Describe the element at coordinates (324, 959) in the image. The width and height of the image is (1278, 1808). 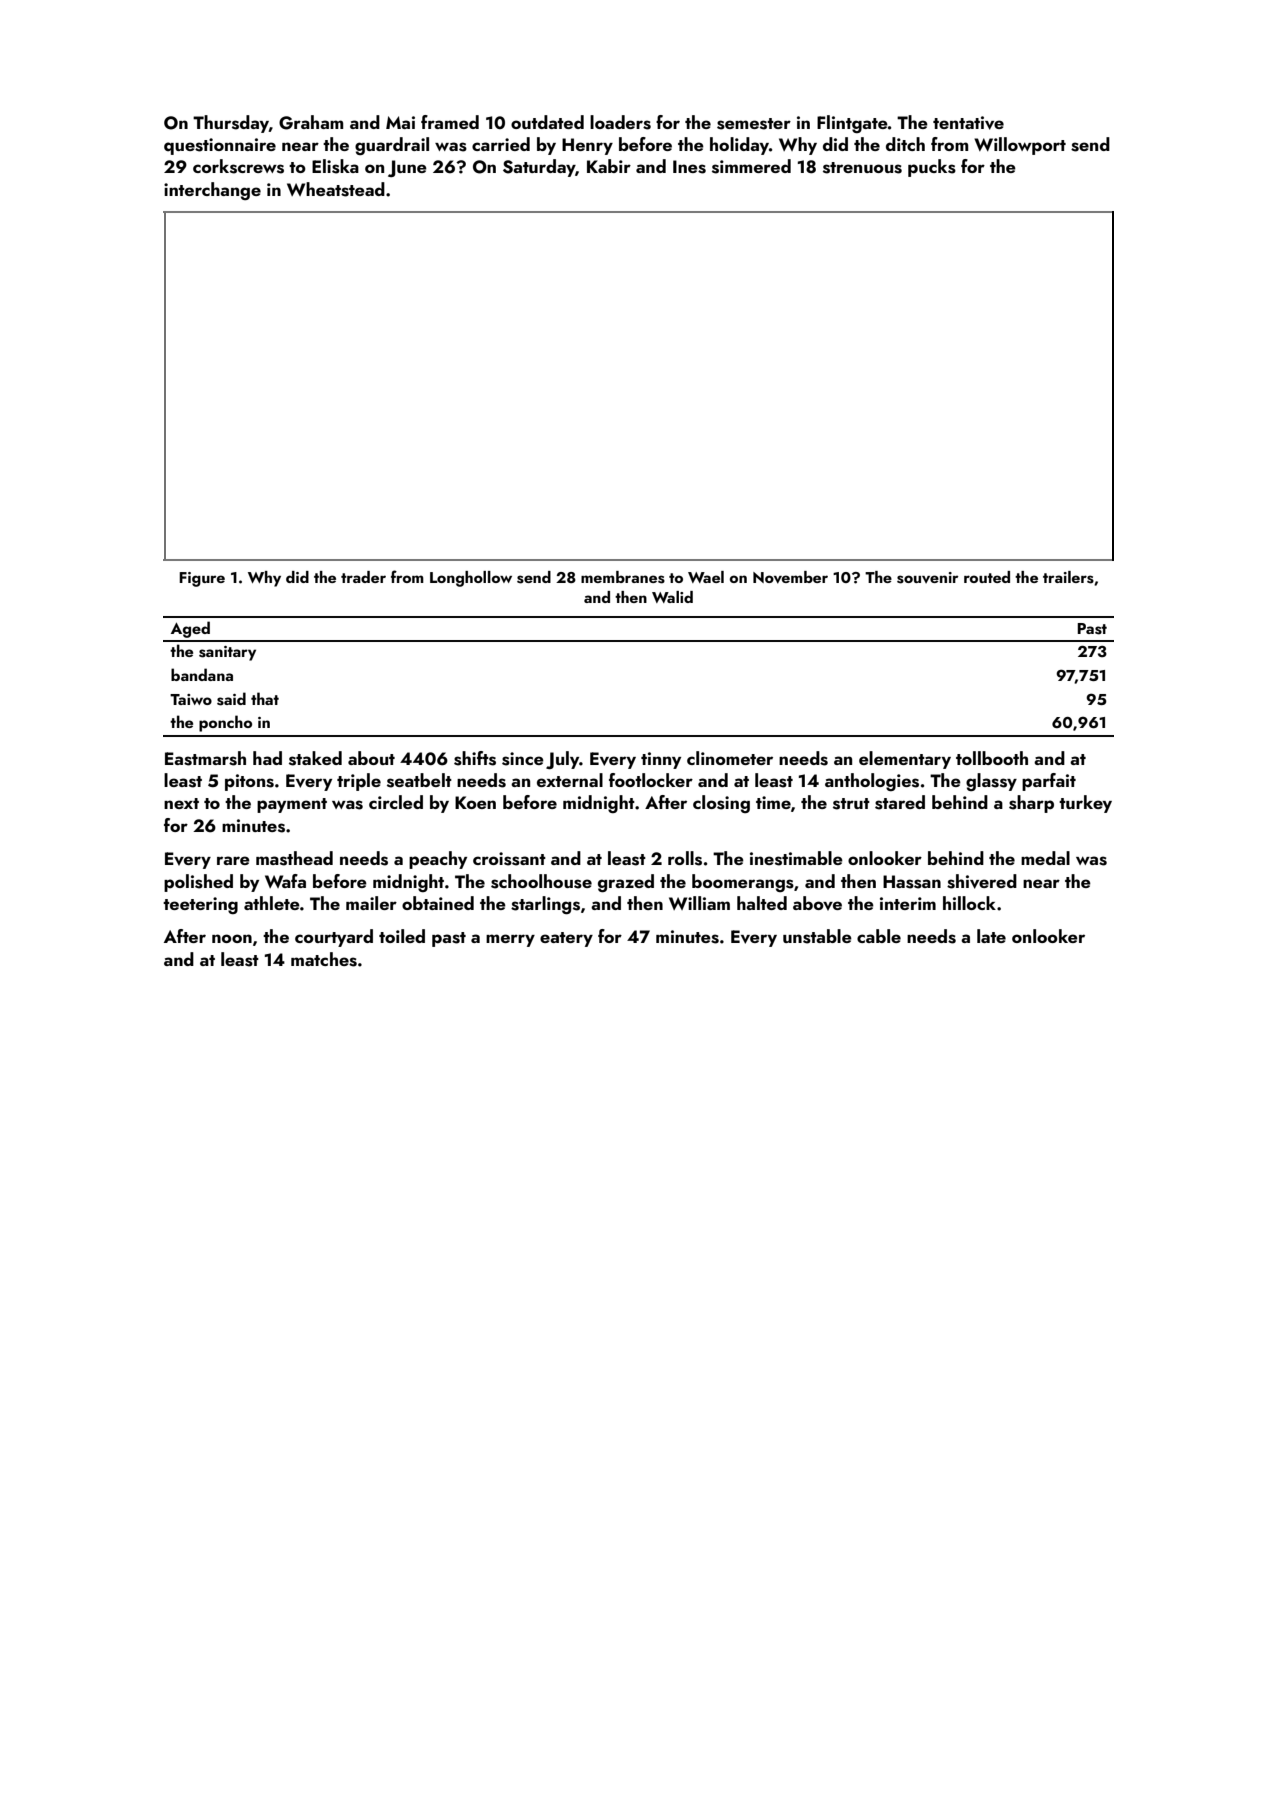
I see `matches` at that location.
